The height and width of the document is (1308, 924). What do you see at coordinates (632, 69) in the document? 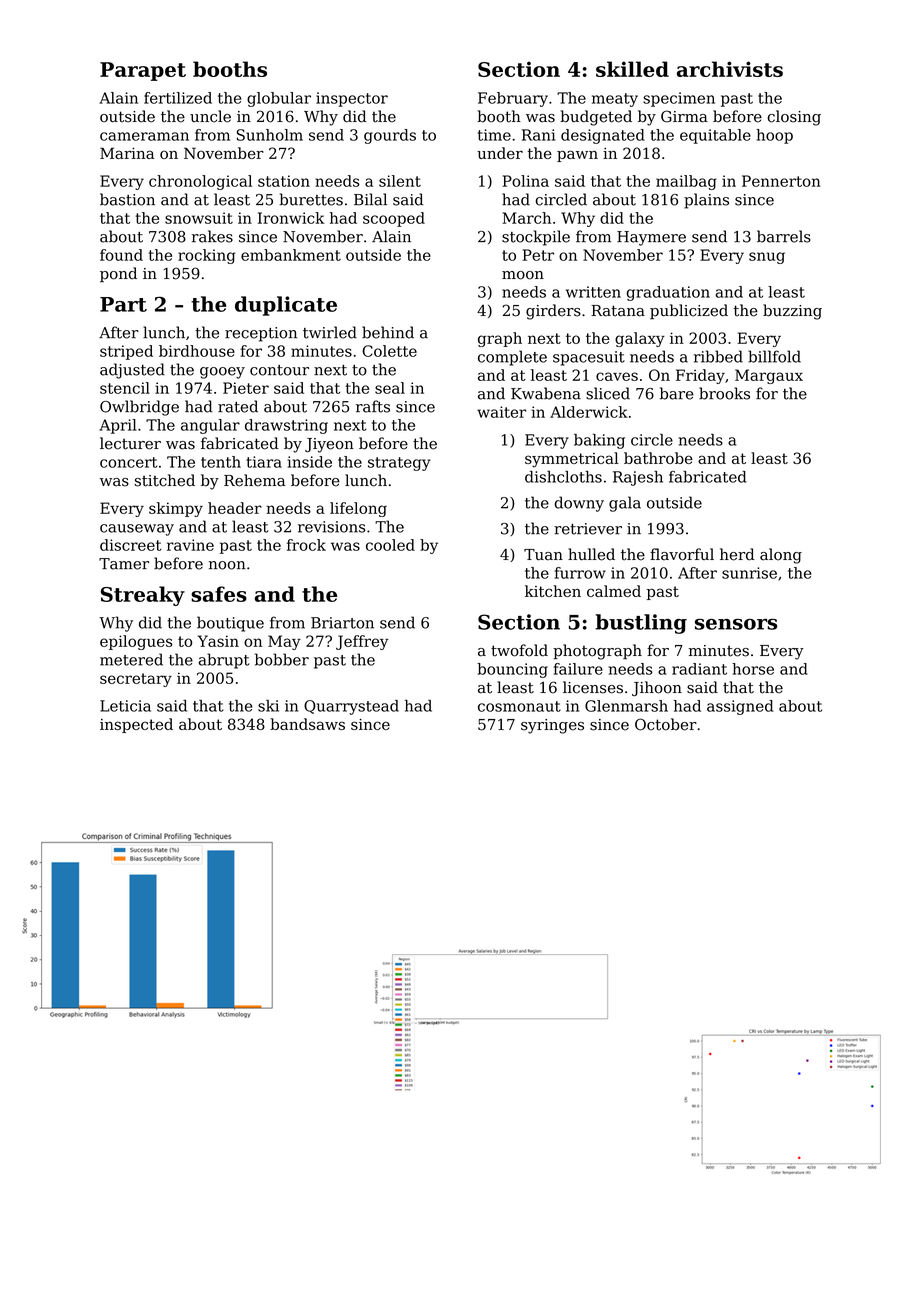
I see `skilled` at bounding box center [632, 69].
